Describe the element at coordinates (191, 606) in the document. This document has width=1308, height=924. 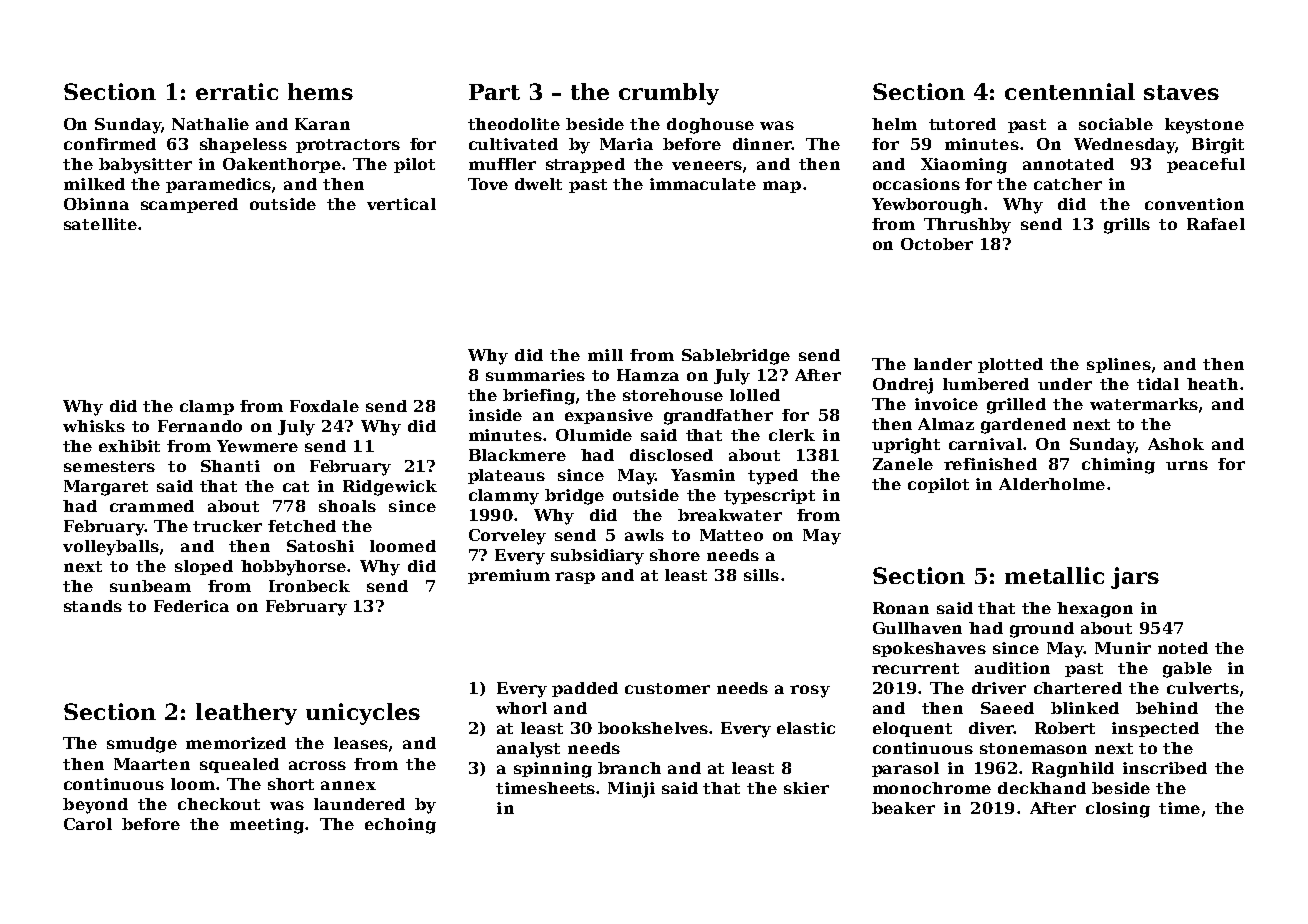
I see `Federica` at that location.
